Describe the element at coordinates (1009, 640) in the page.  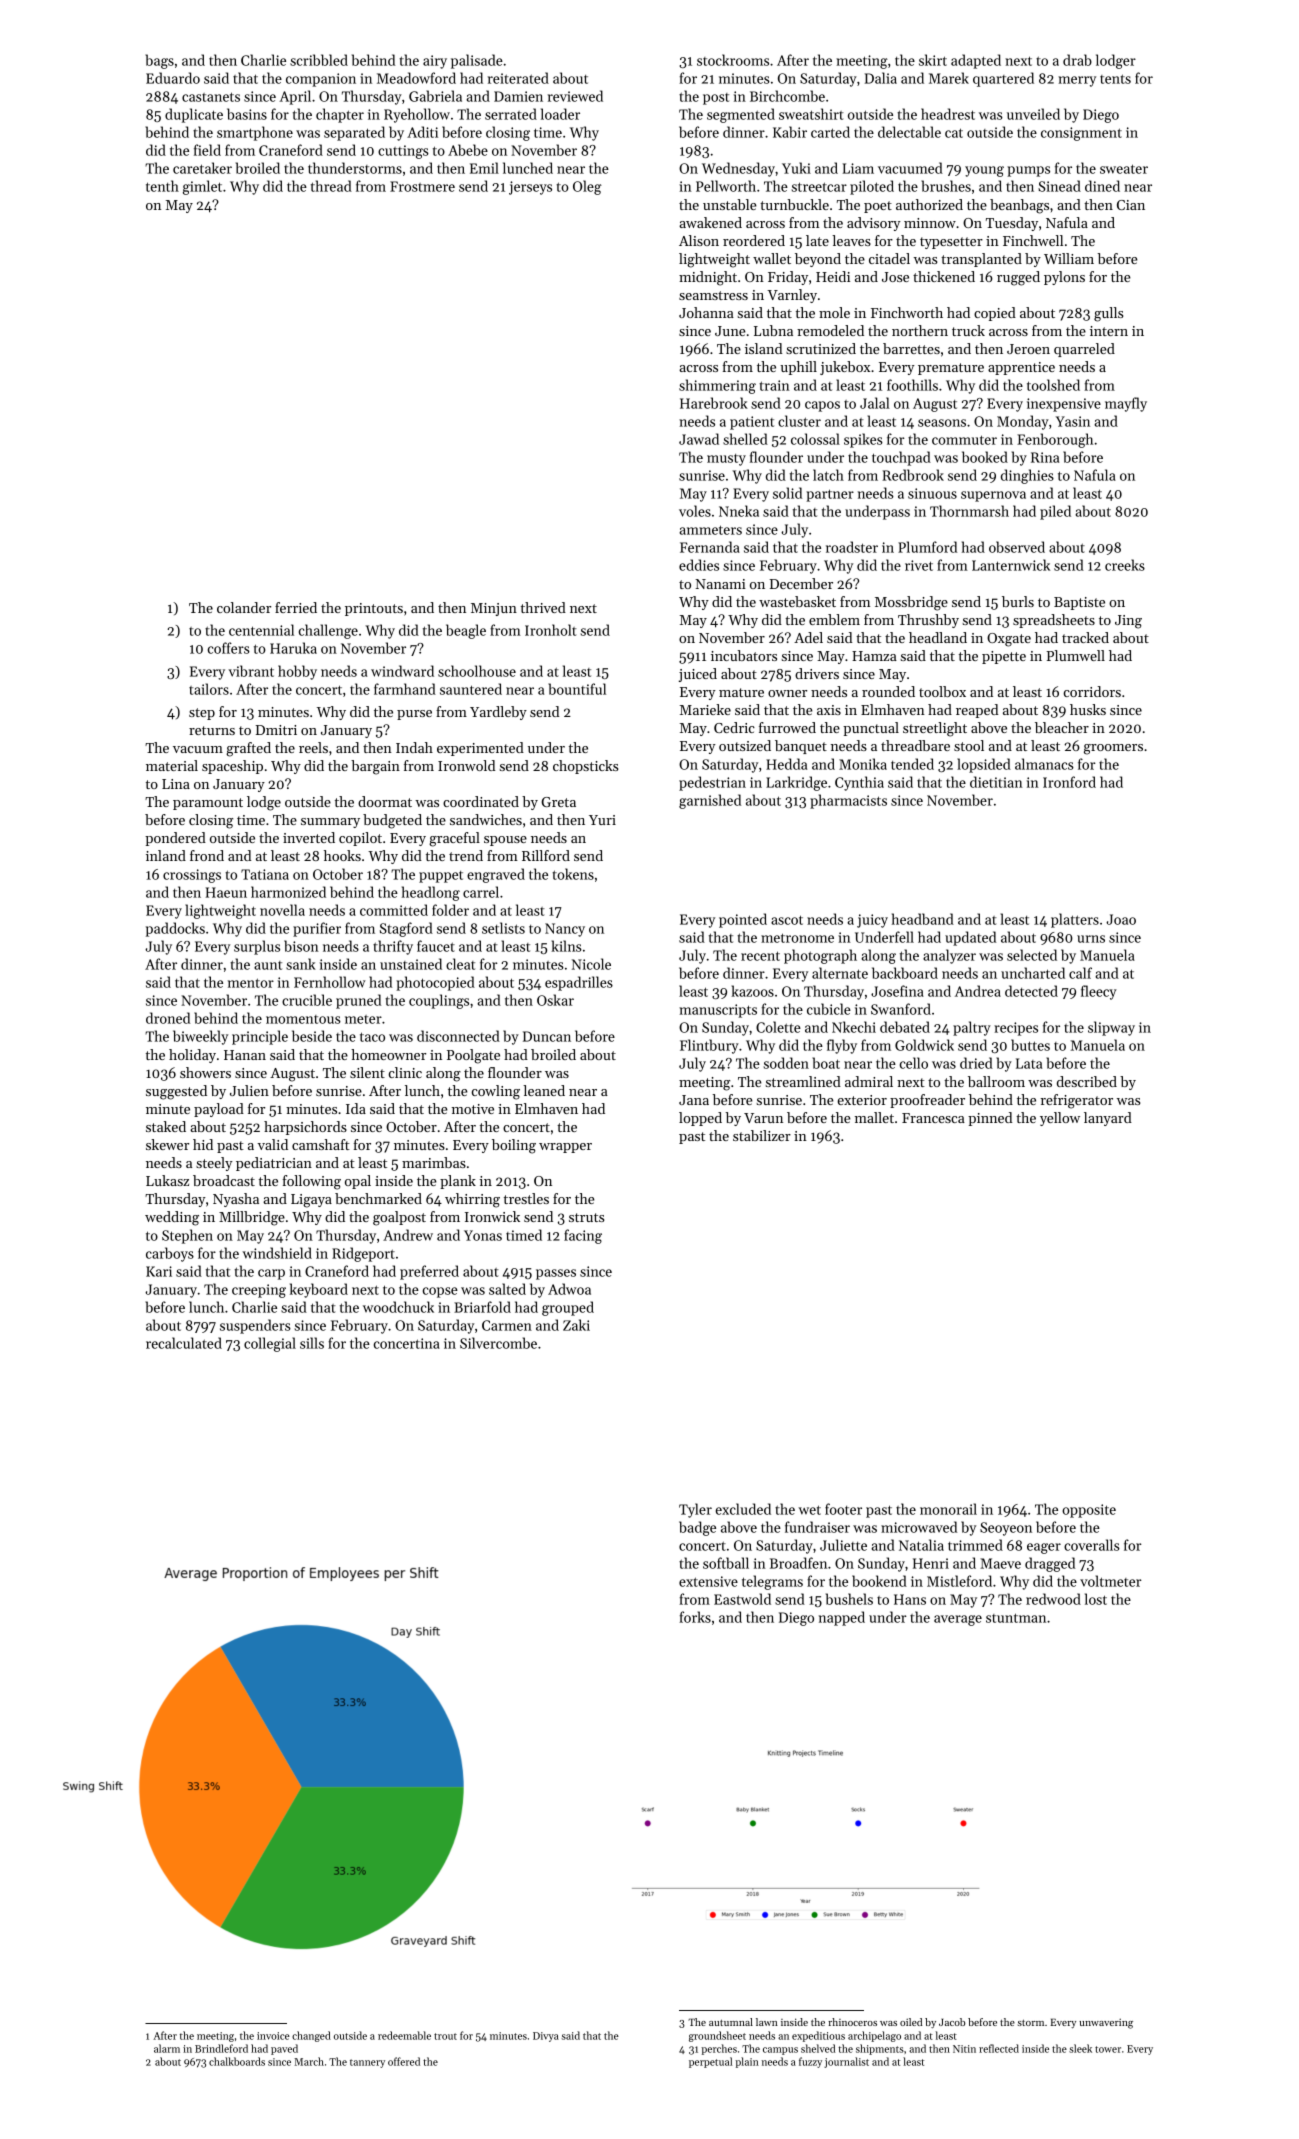
I see `Oxgate` at that location.
